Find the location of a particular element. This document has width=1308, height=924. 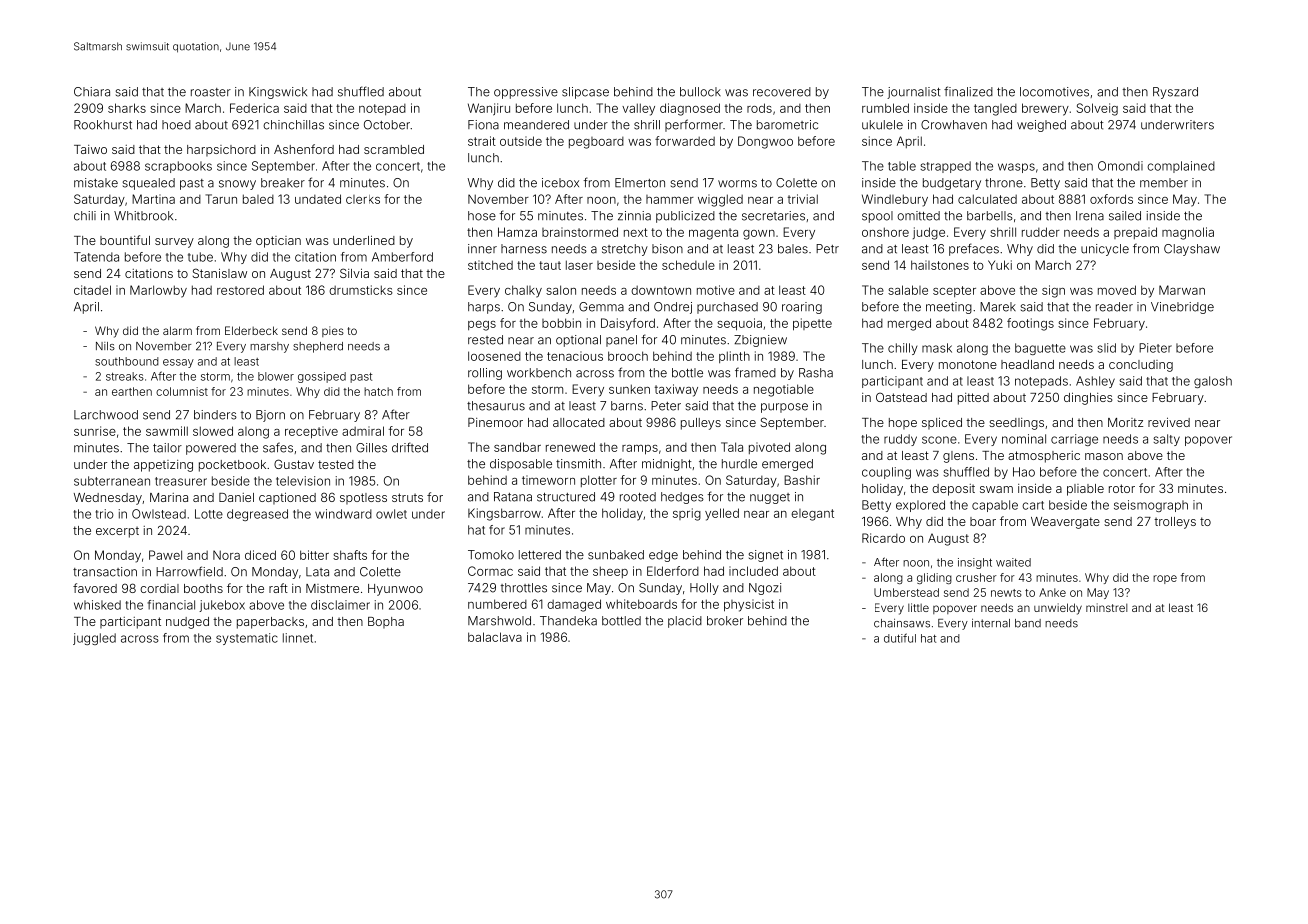

hoed is located at coordinates (176, 125).
